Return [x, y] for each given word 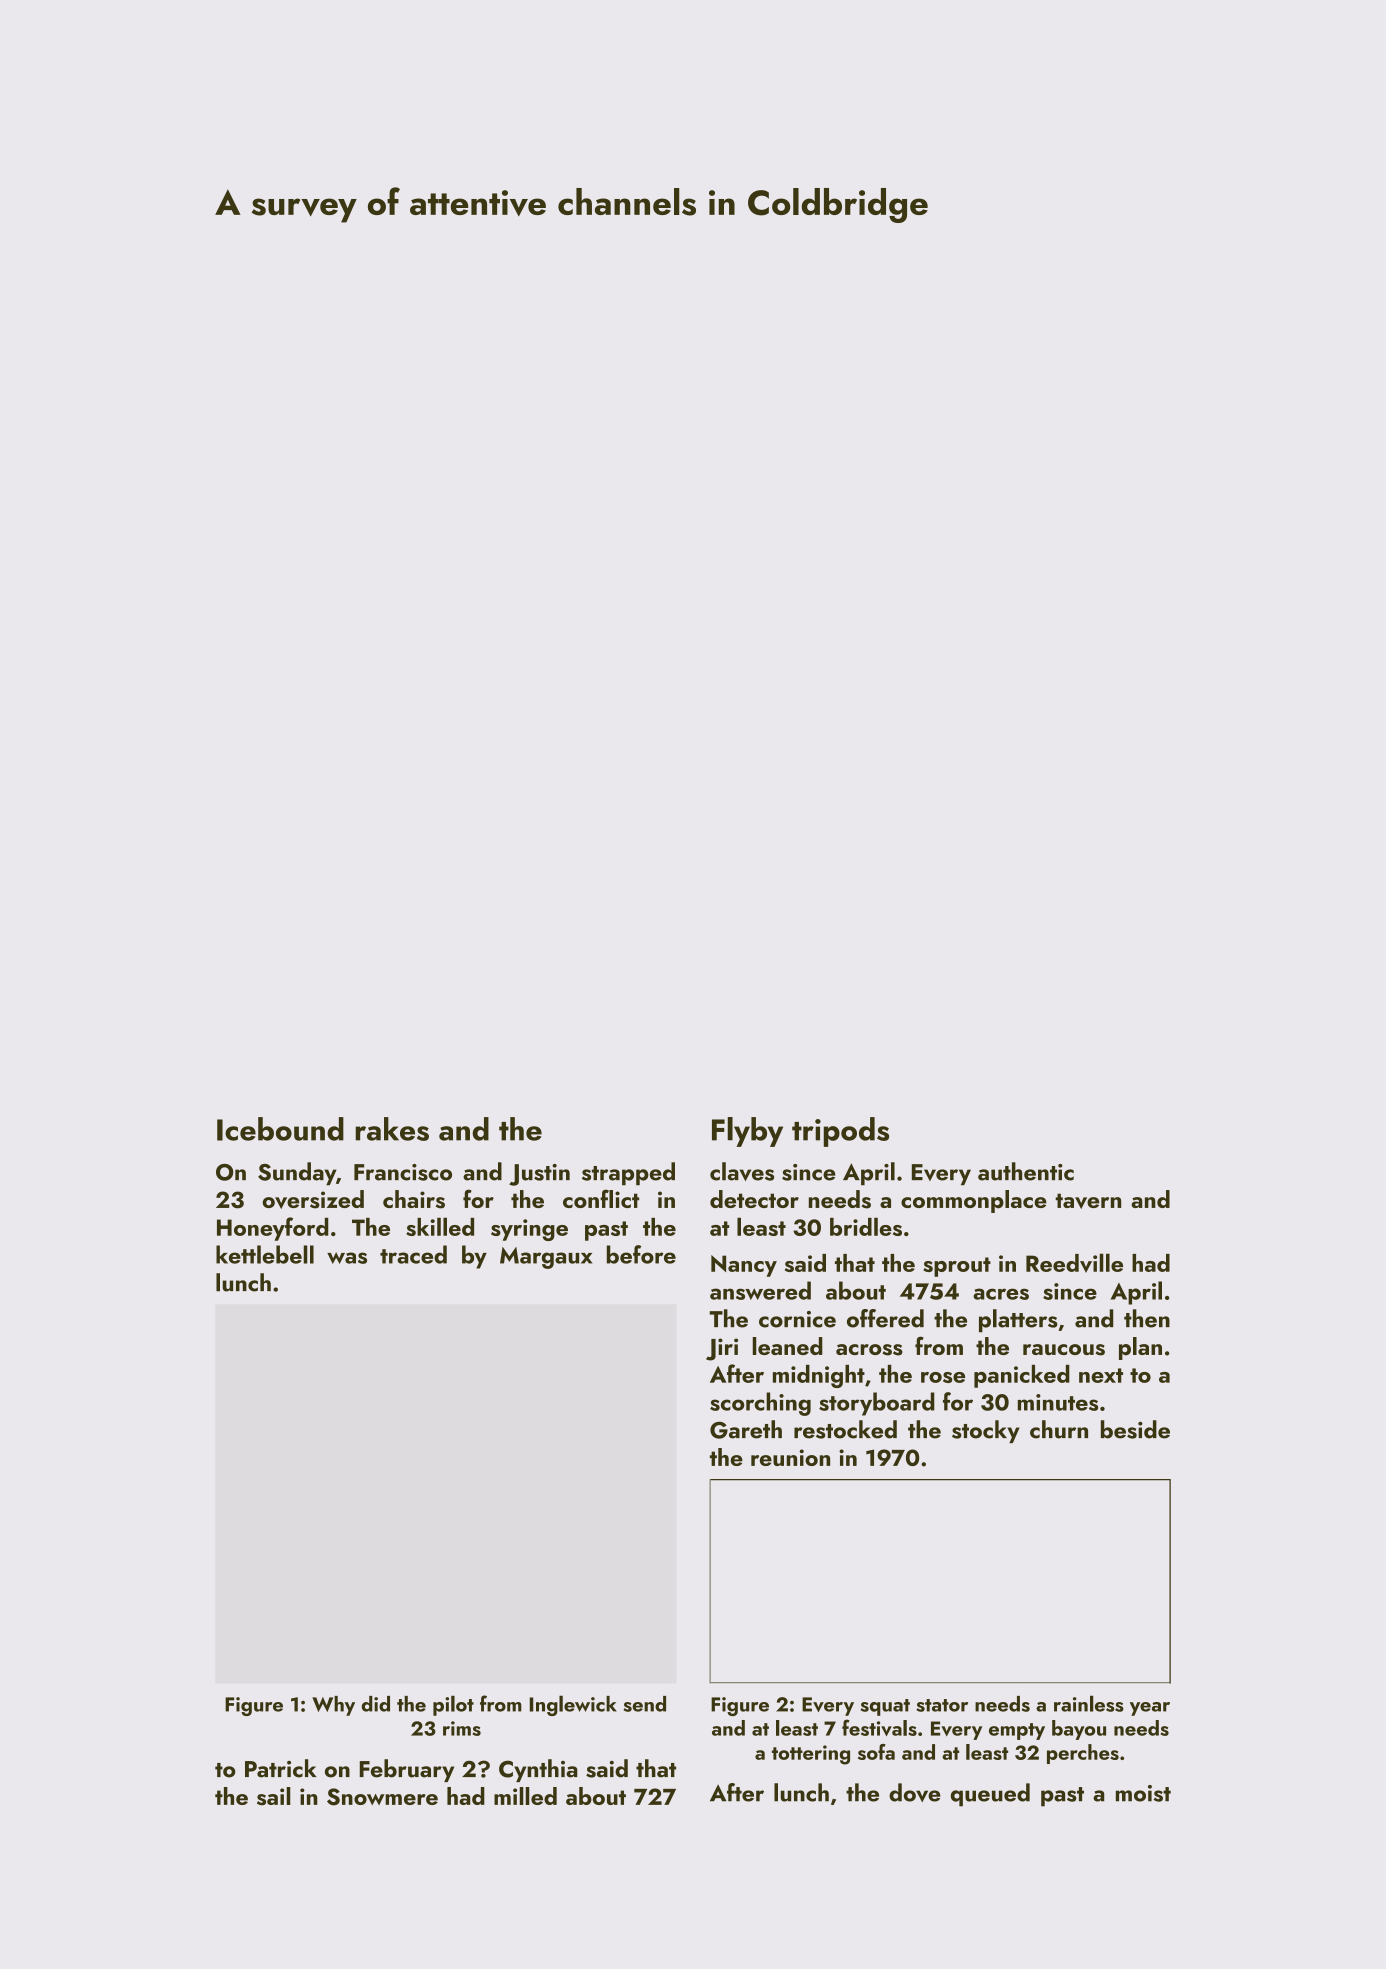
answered [760, 1290]
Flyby [747, 1132]
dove [915, 1792]
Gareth [746, 1429]
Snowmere [382, 1797]
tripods [840, 1132]
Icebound [280, 1129]
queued [990, 1795]
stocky [986, 1431]
